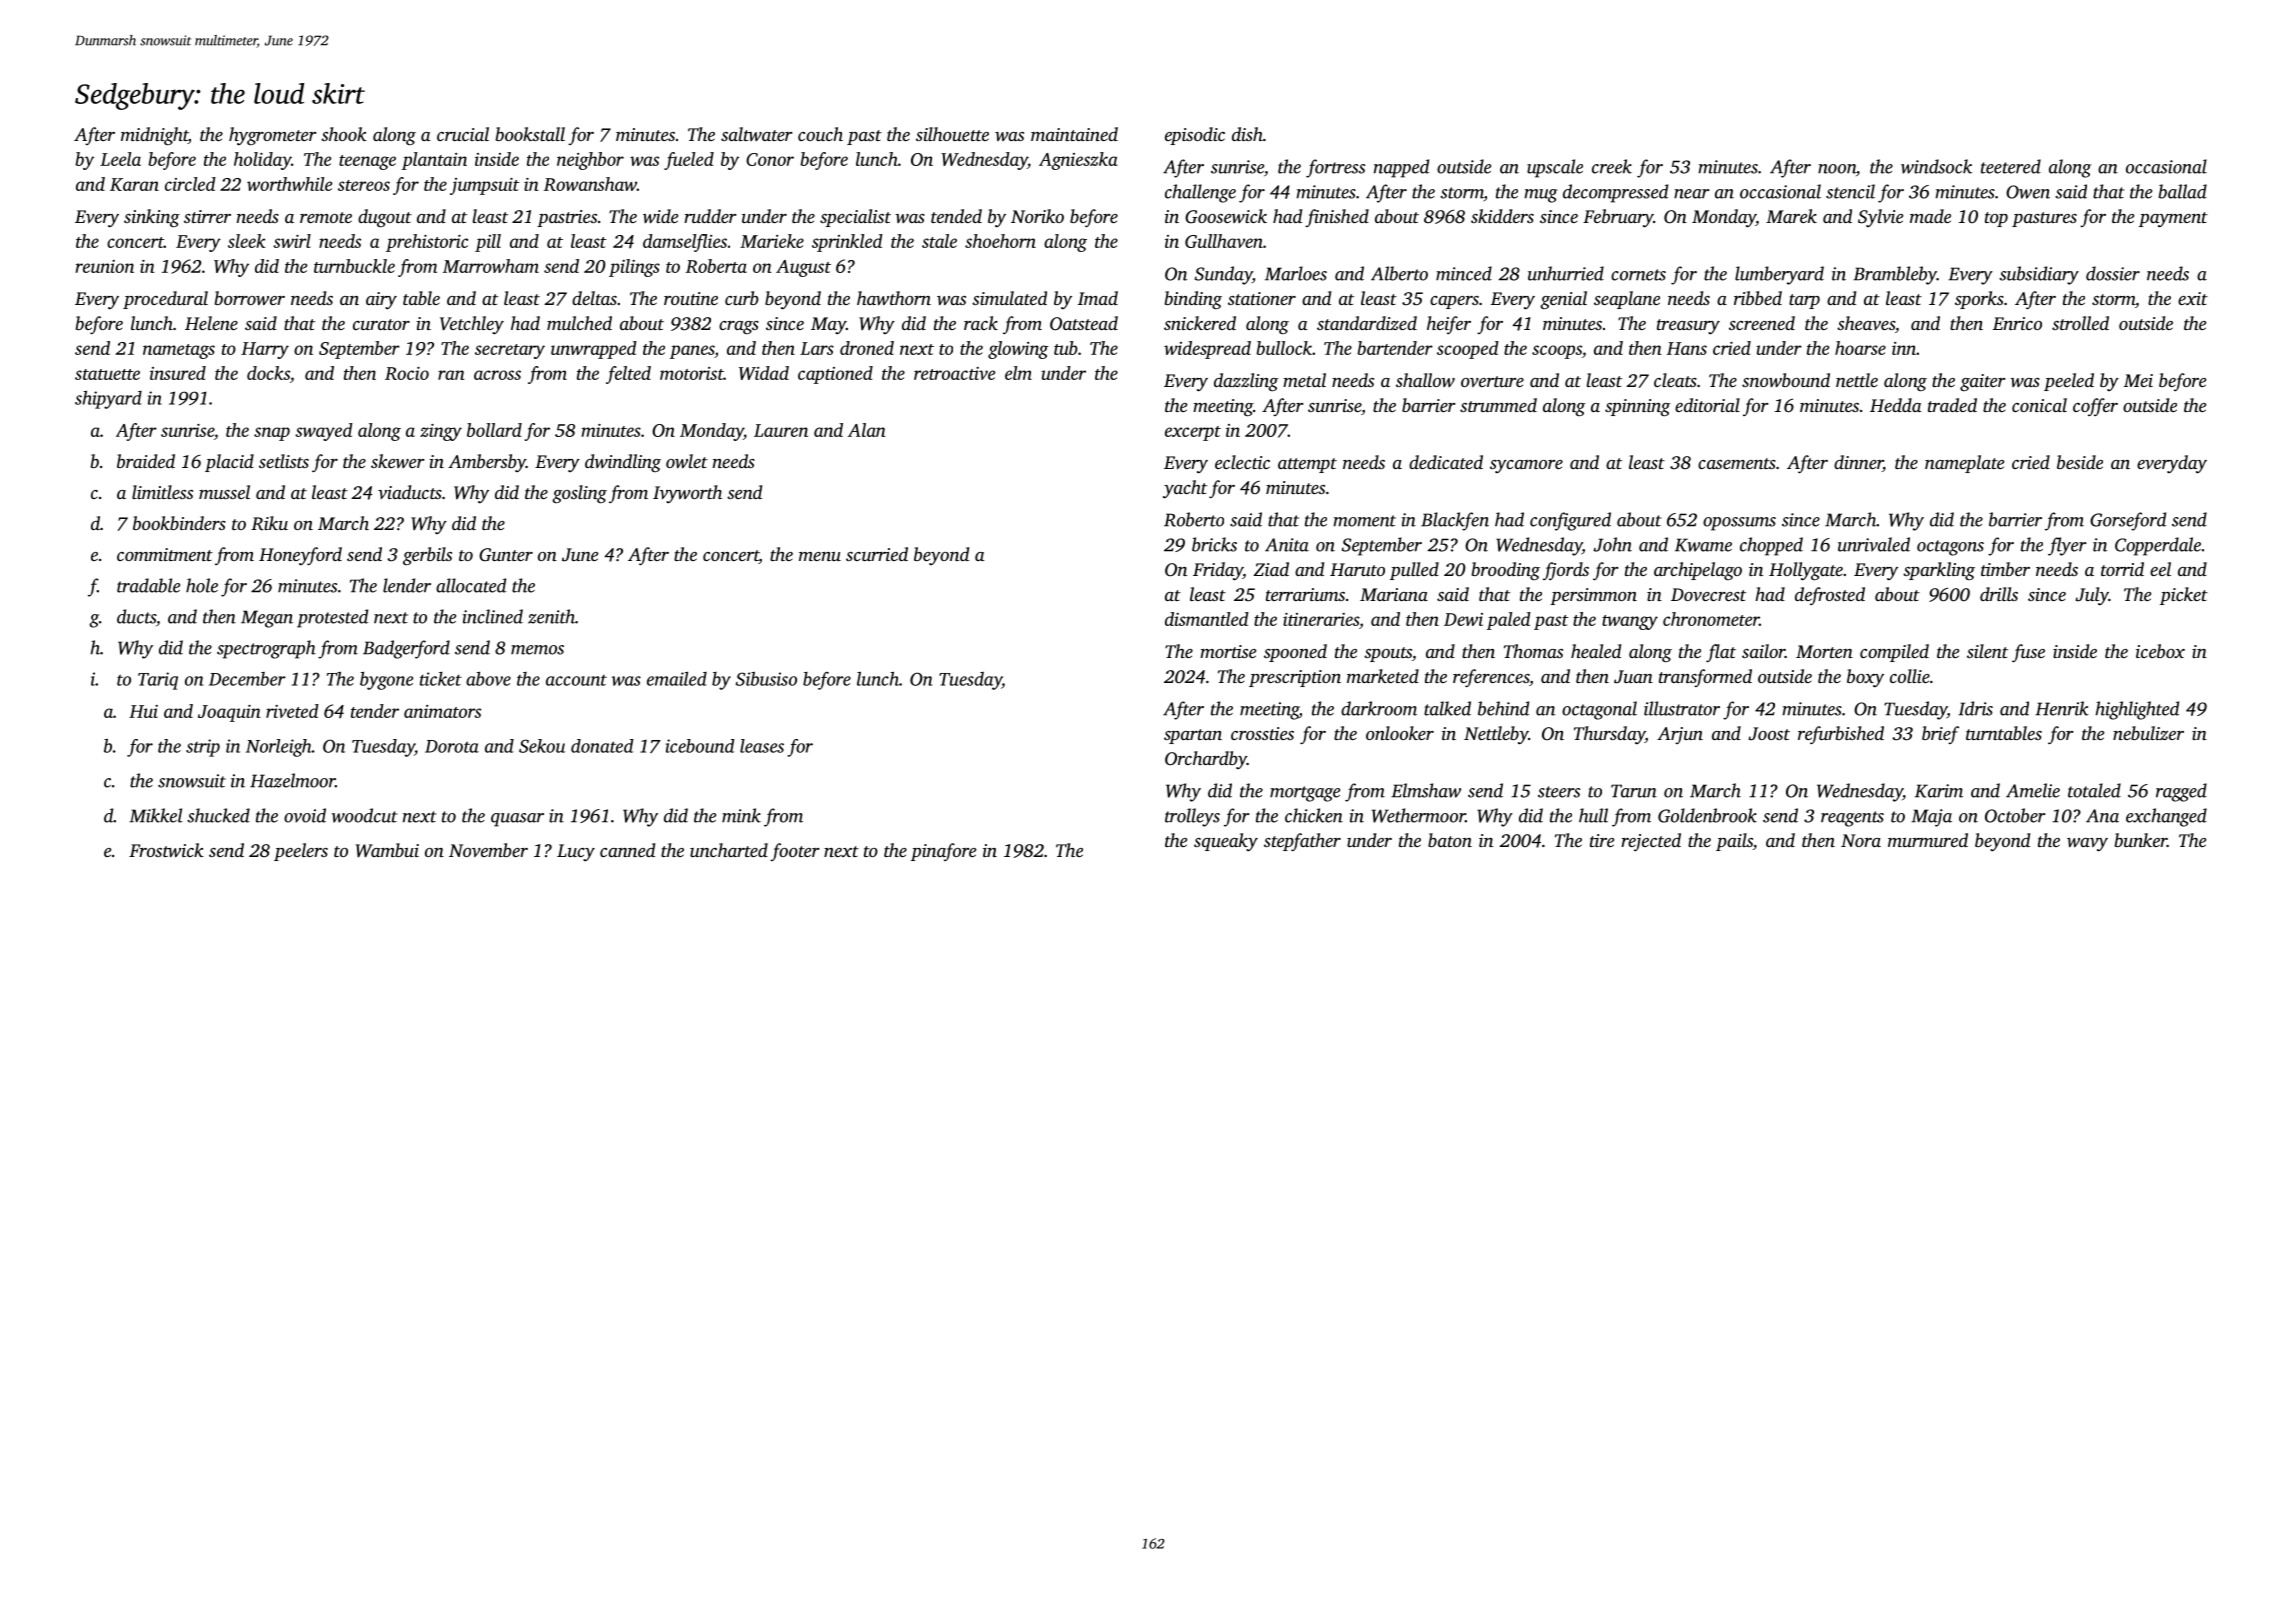  I want to click on dismantled, so click(1207, 619).
